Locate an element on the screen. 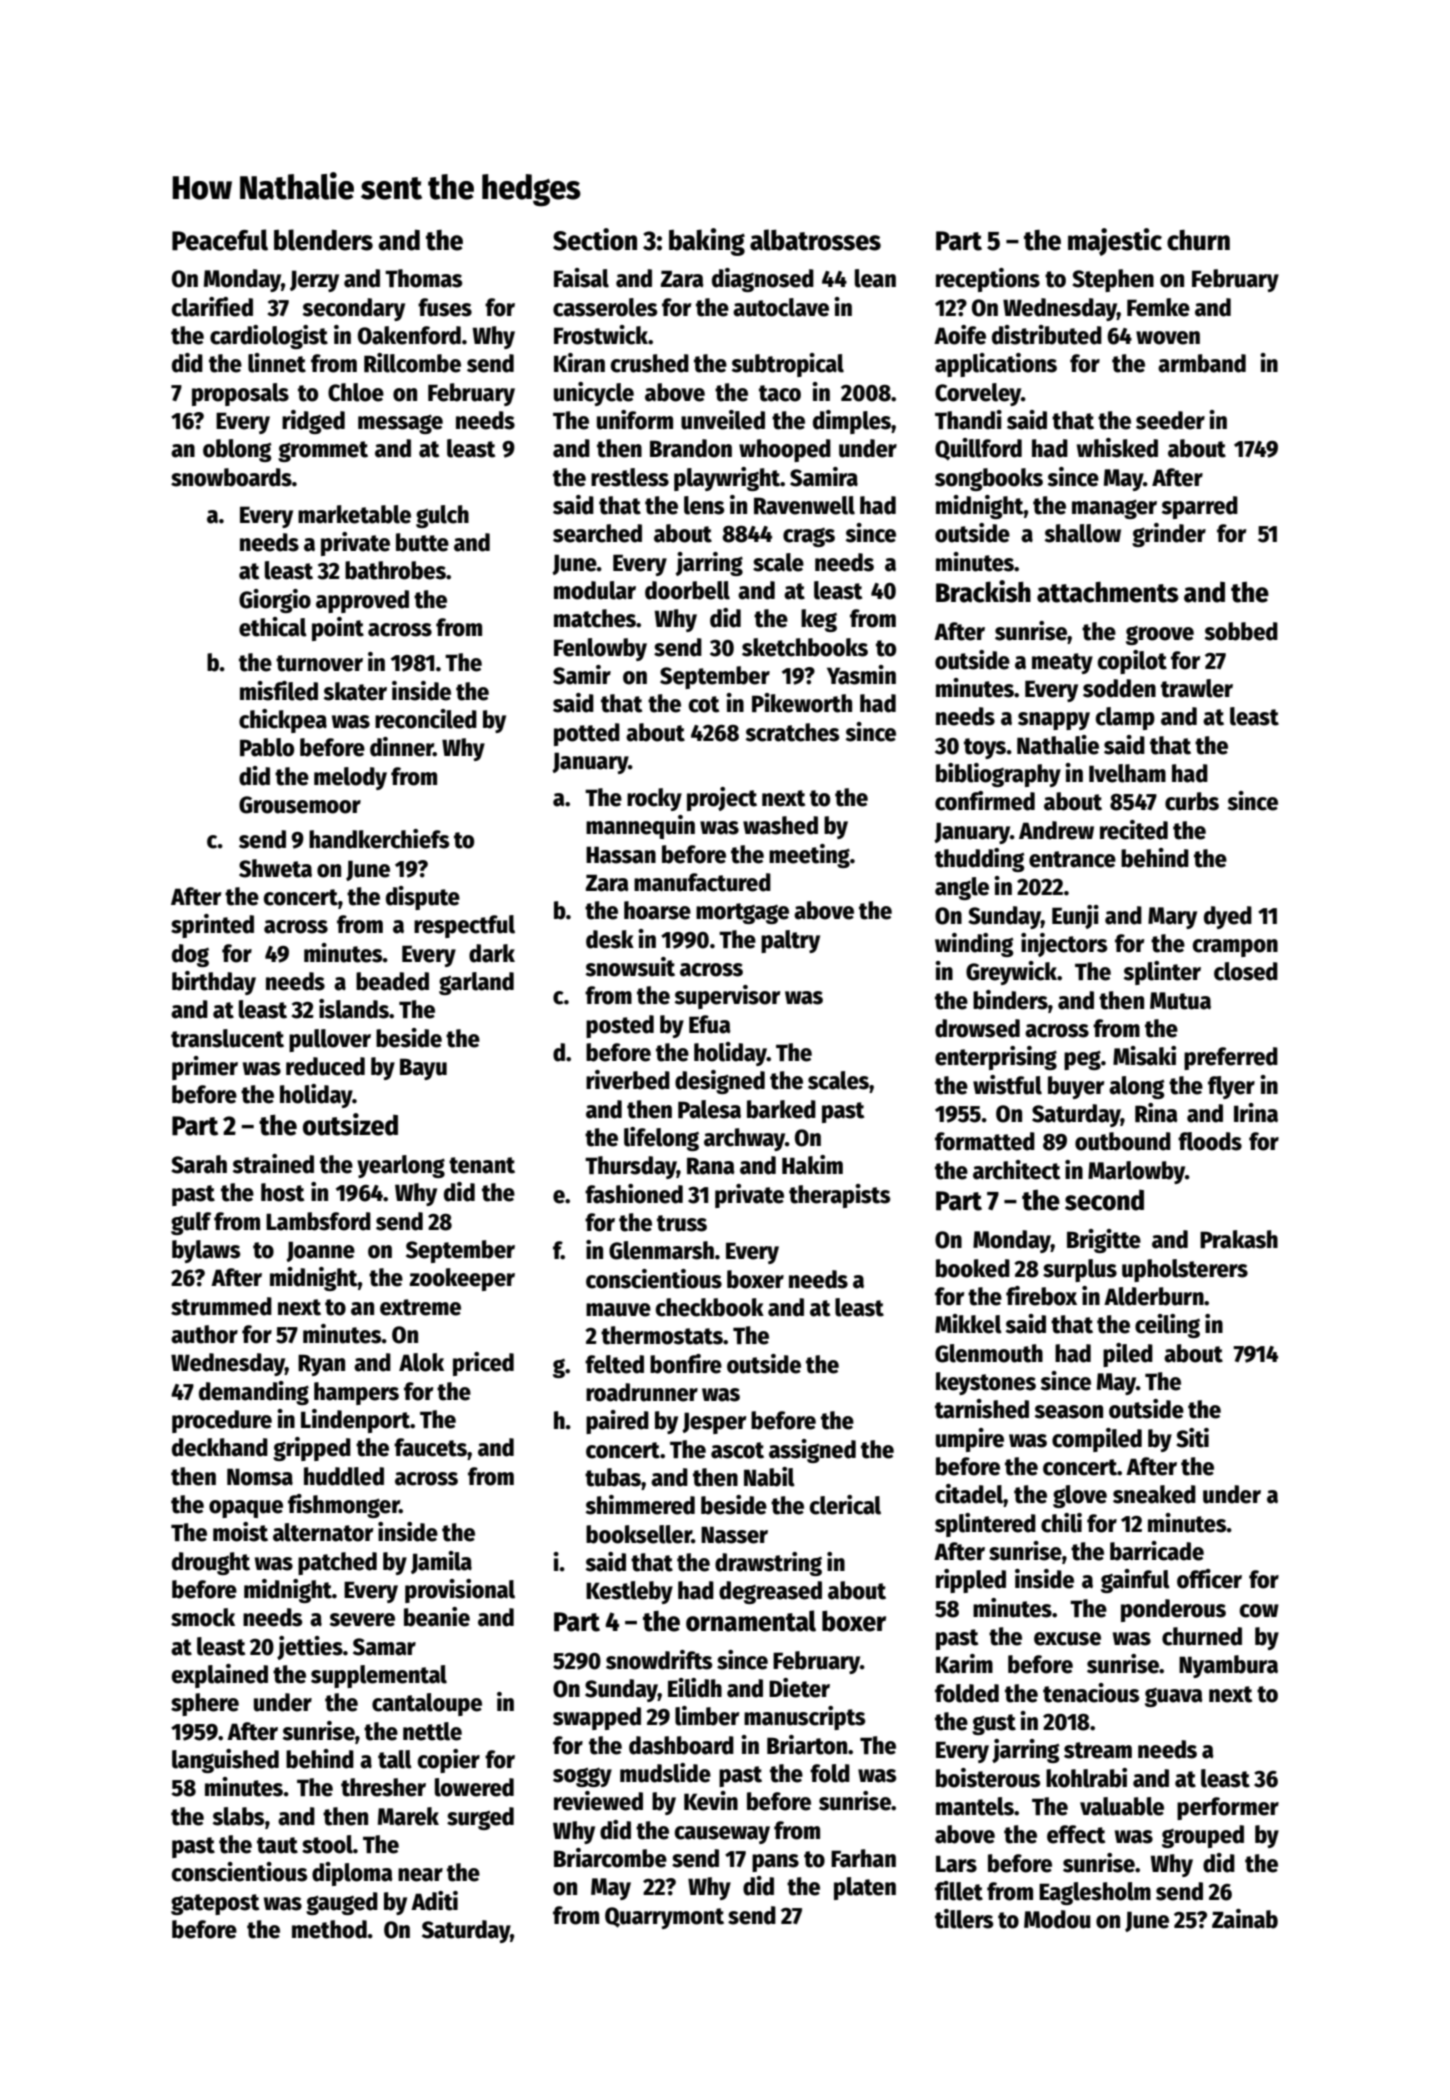 Image resolution: width=1450 pixels, height=2100 pixels. Quarrymont is located at coordinates (664, 1918).
